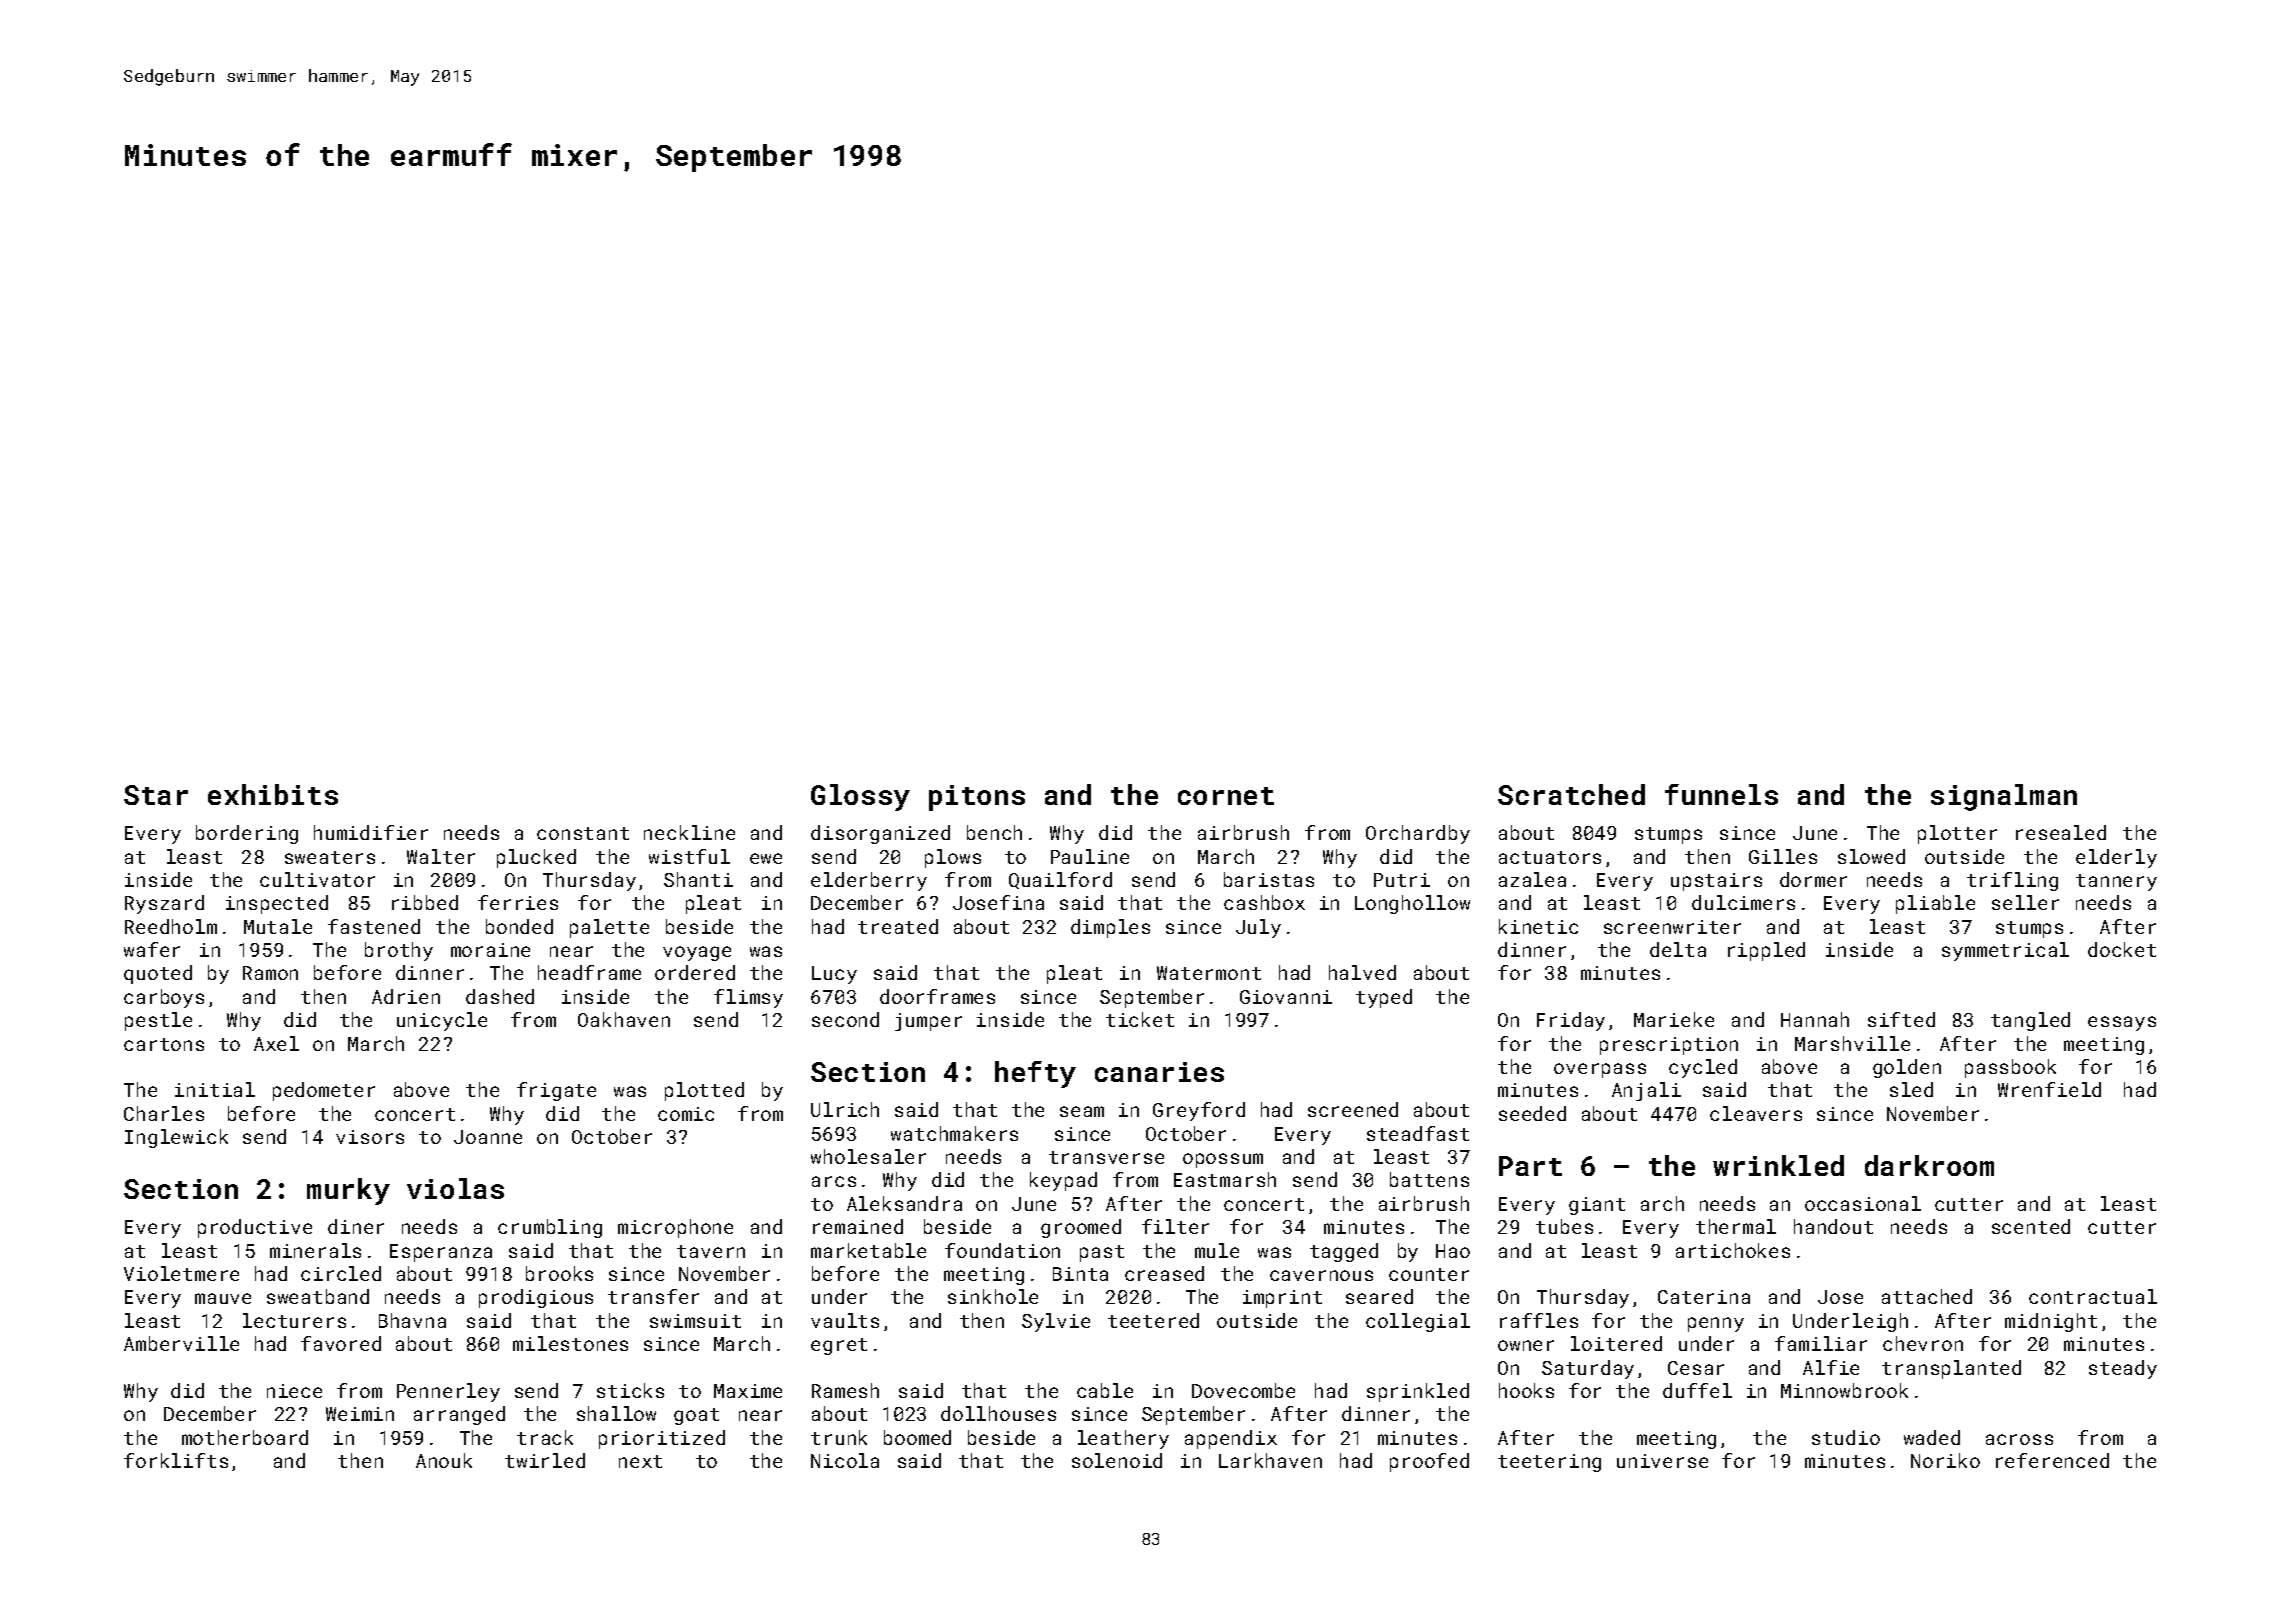 Image resolution: width=2282 pixels, height=1614 pixels. What do you see at coordinates (868, 1156) in the image?
I see `wholesaler` at bounding box center [868, 1156].
